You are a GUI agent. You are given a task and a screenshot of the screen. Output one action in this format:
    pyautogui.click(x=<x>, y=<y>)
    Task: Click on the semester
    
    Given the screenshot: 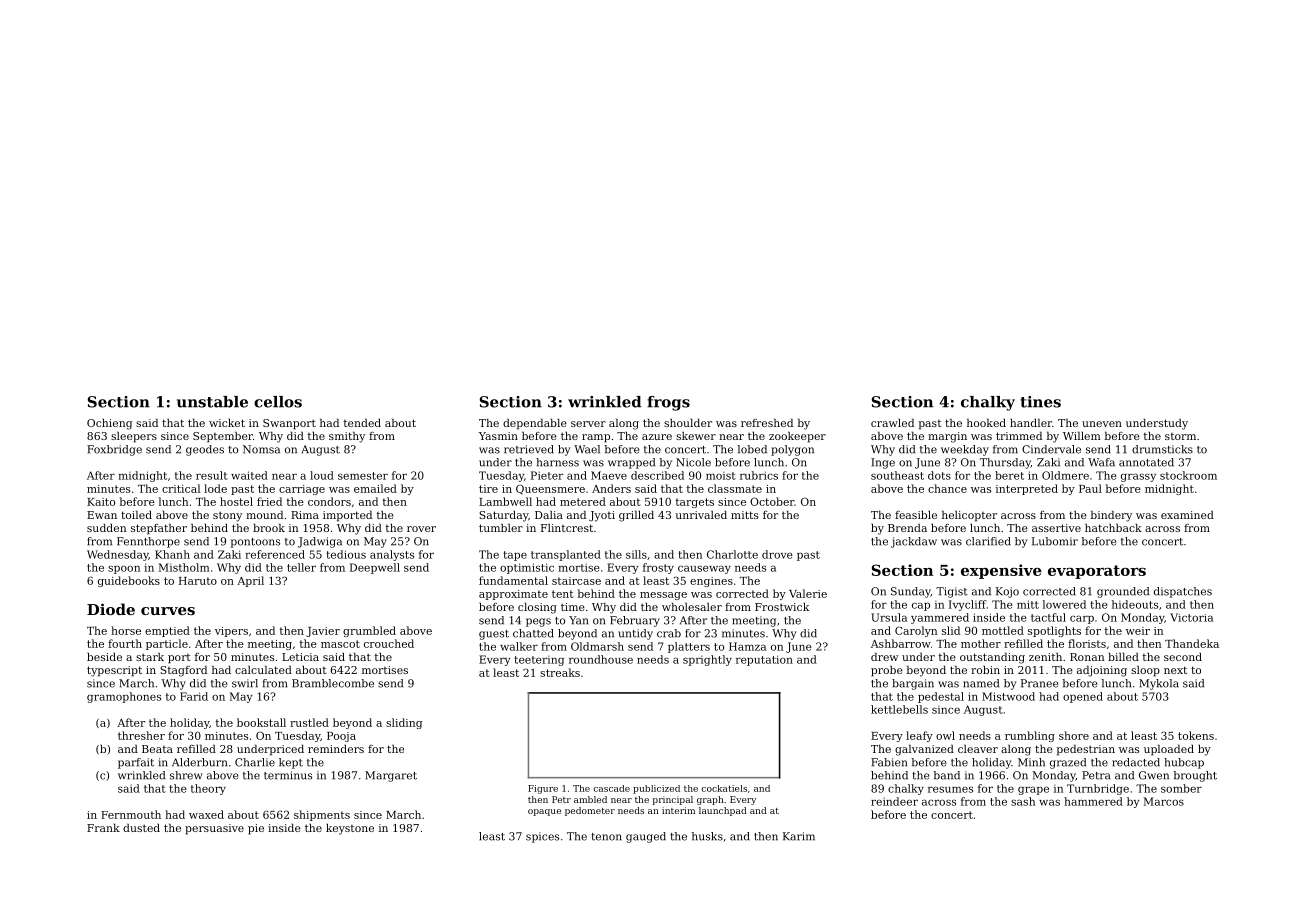 What is the action you would take?
    pyautogui.click(x=363, y=476)
